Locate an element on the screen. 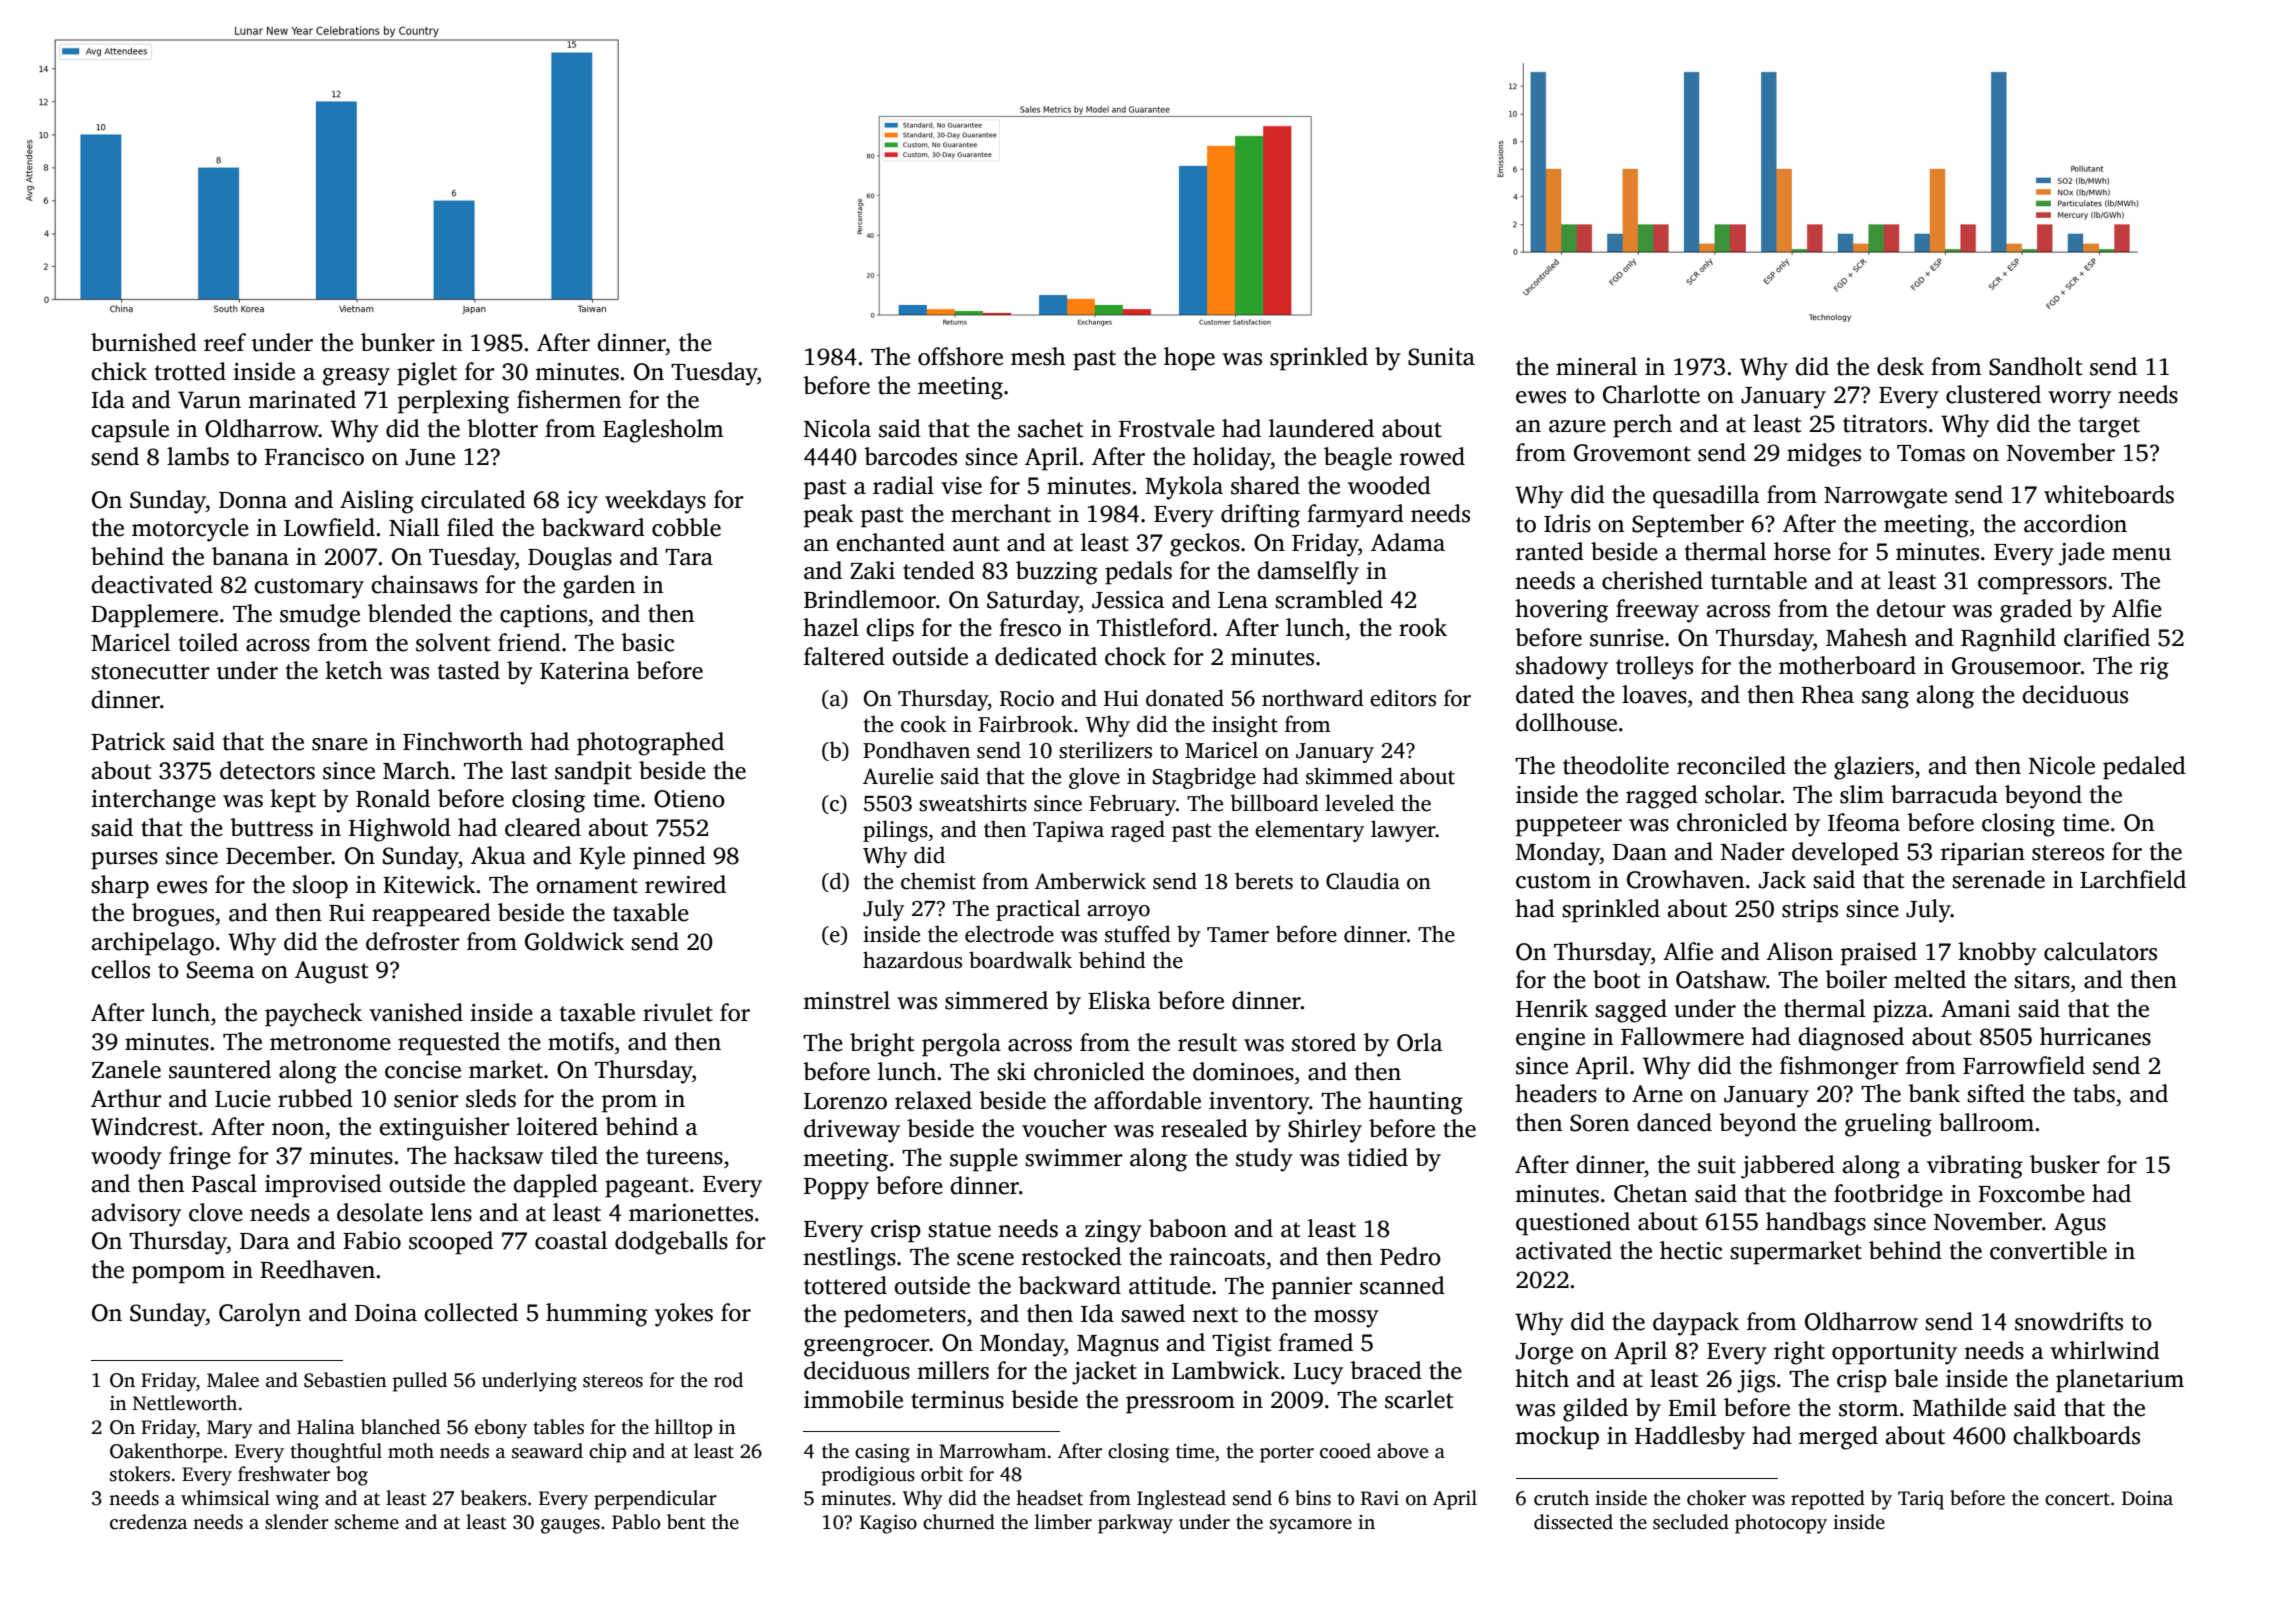  hazardous is located at coordinates (912, 960).
